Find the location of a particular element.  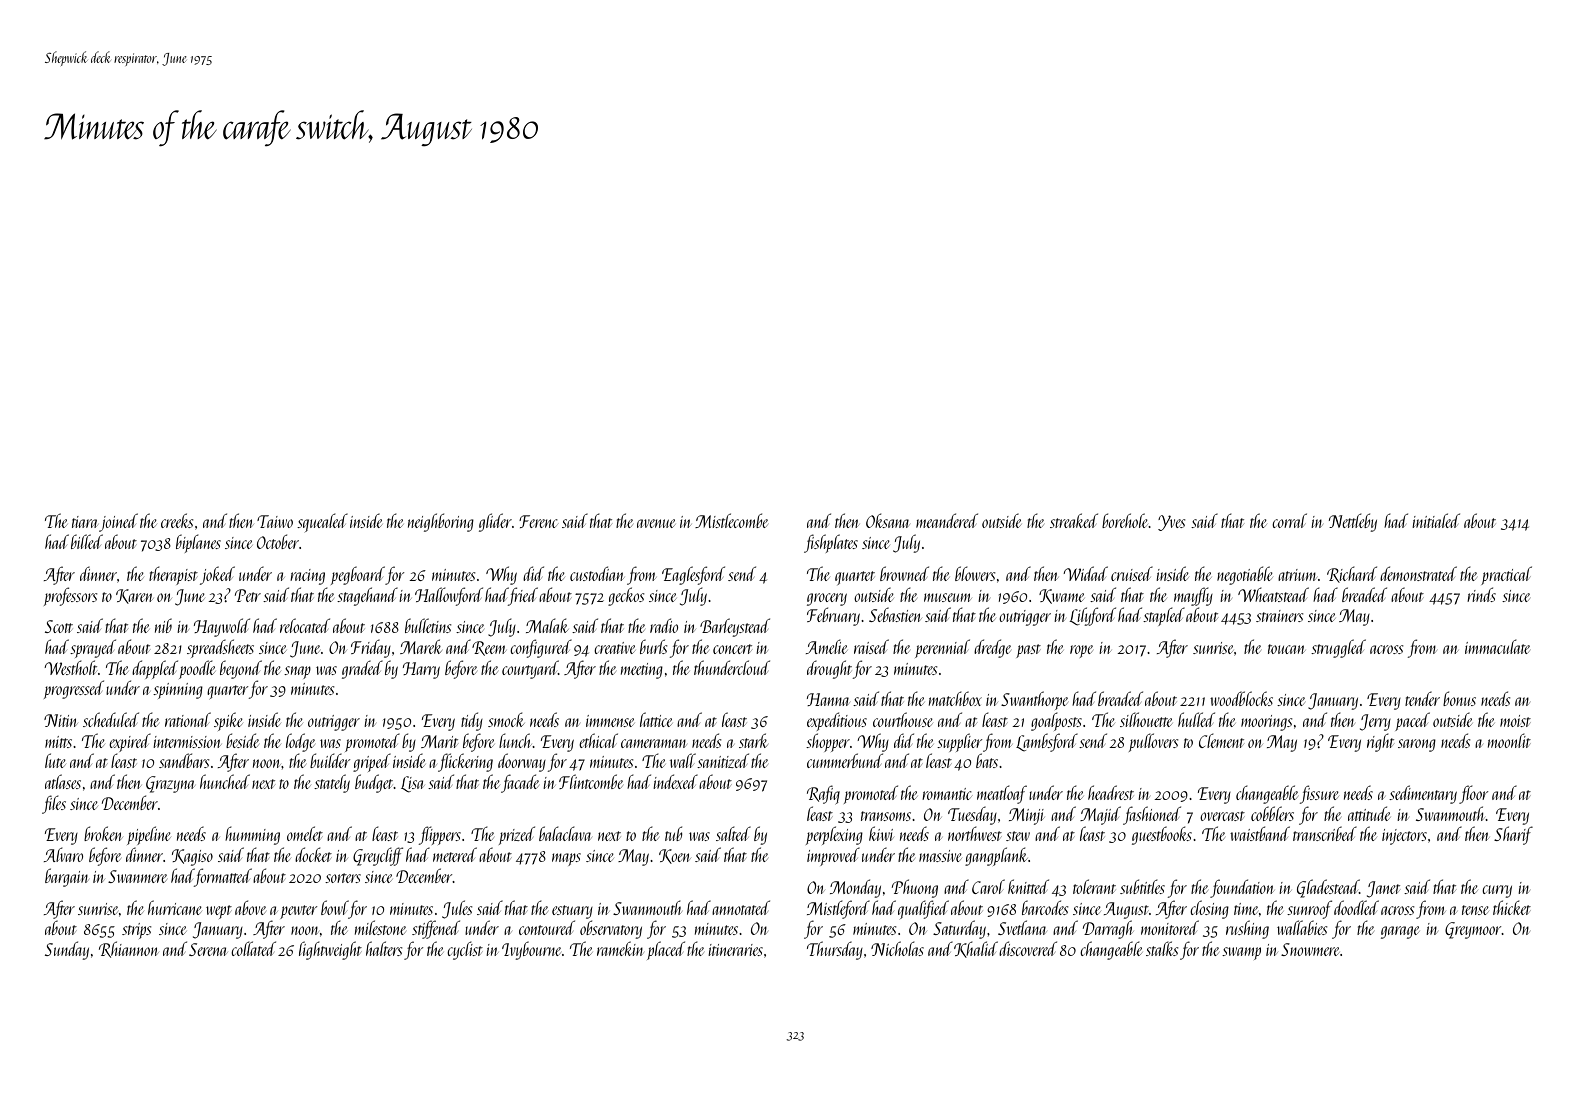

Taiwo is located at coordinates (275, 521).
